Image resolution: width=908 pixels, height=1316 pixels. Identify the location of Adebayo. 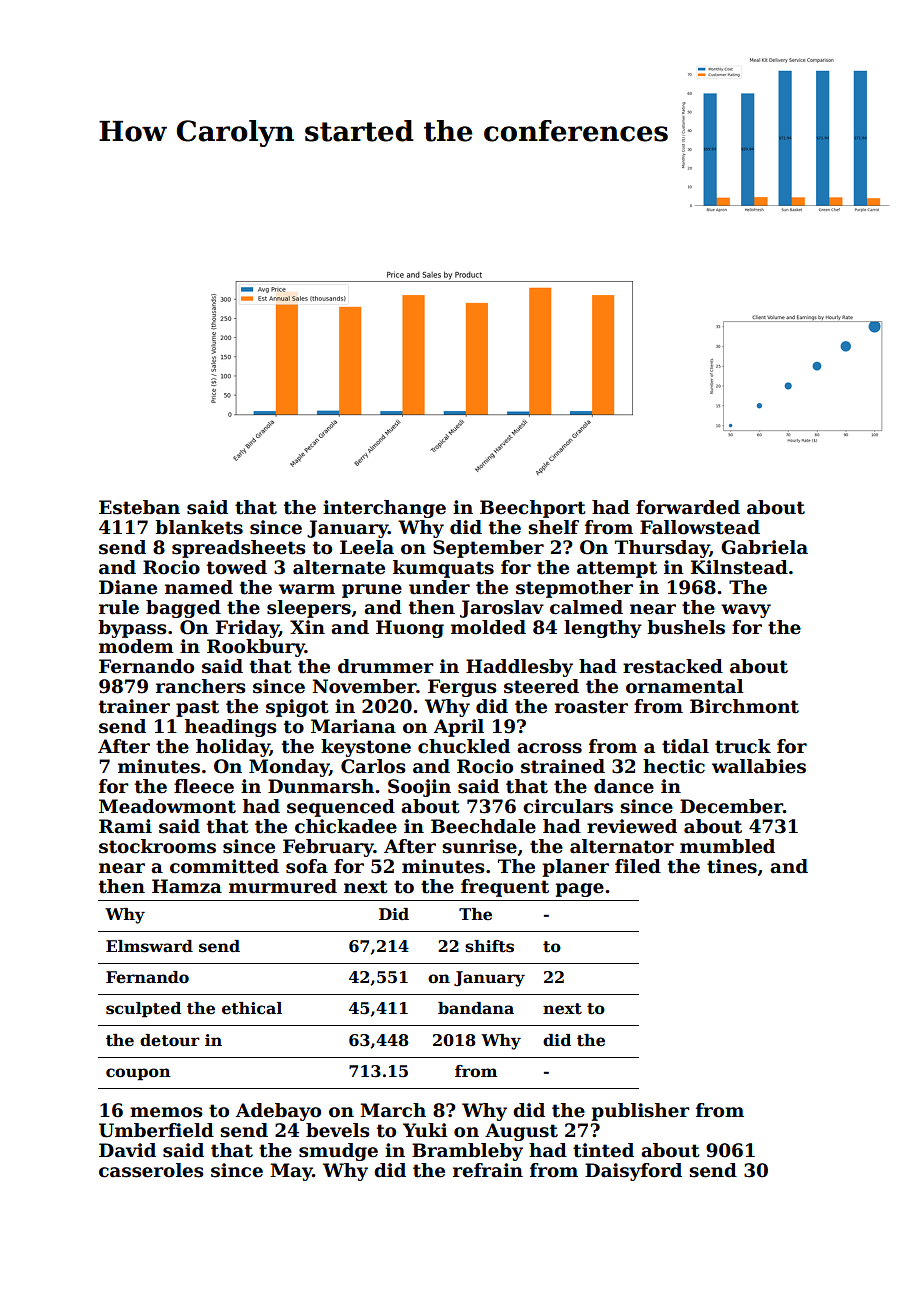
(278, 1112).
